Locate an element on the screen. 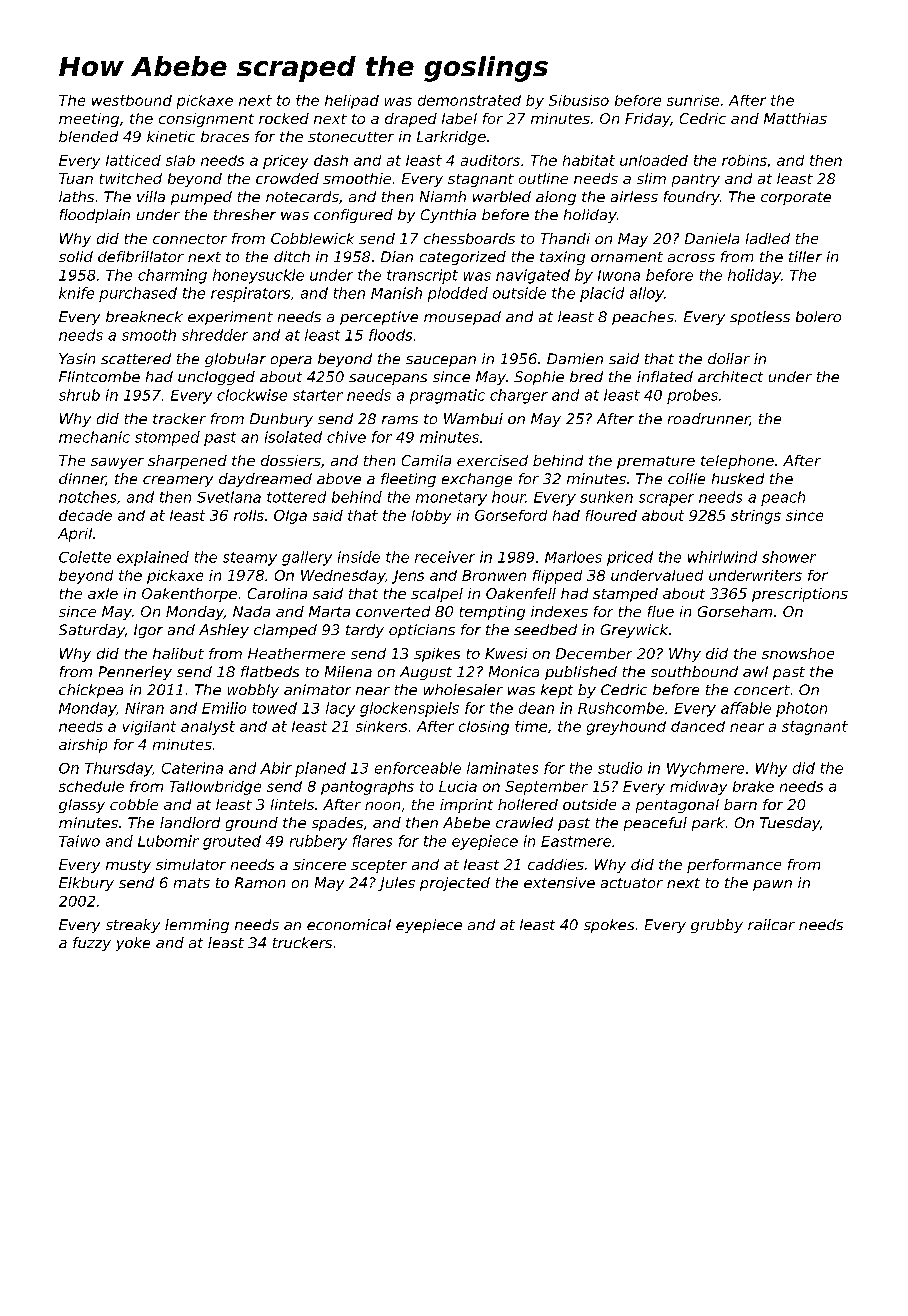 This screenshot has height=1316, width=908. steamy is located at coordinates (250, 559).
